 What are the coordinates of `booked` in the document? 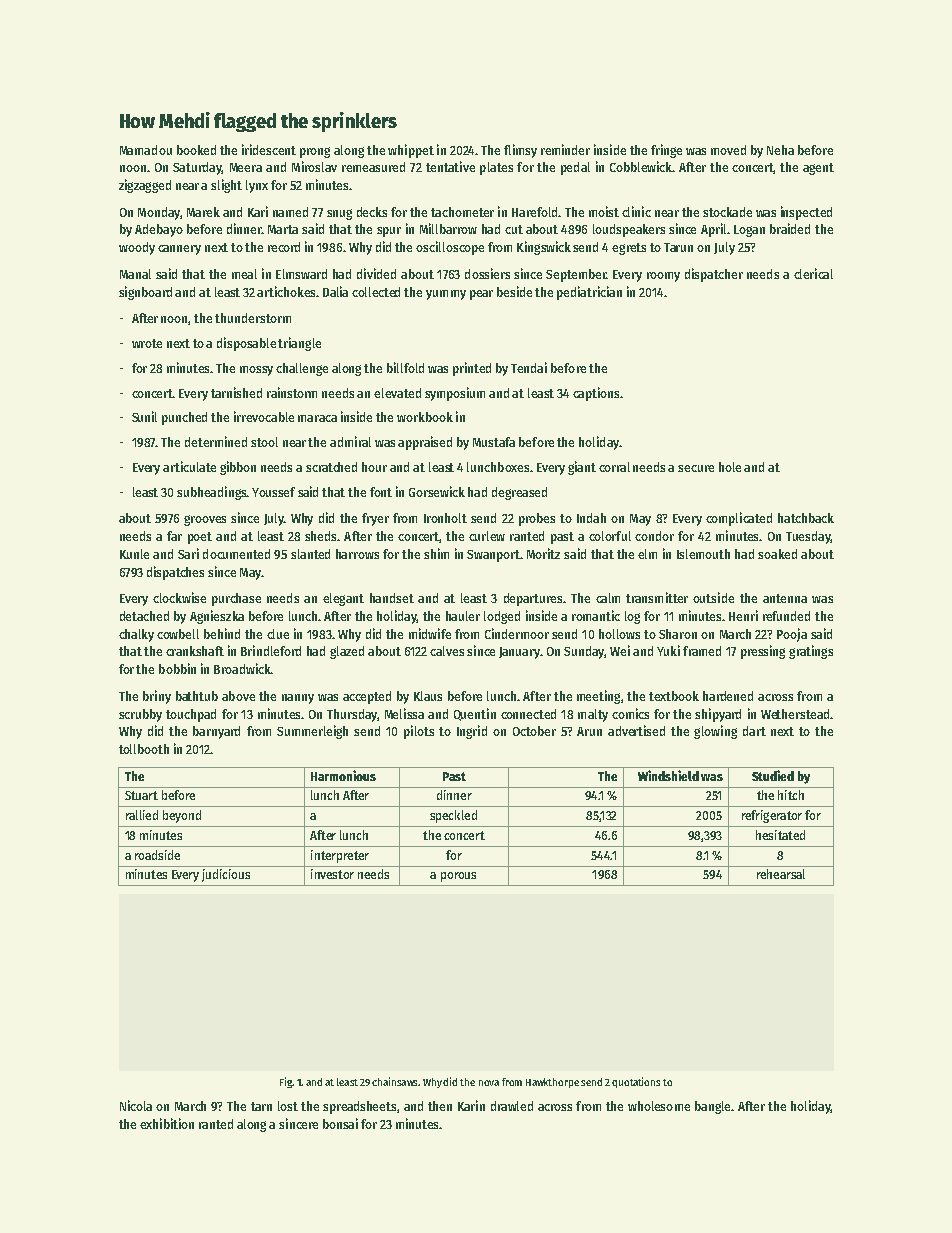 It's located at (196, 150).
